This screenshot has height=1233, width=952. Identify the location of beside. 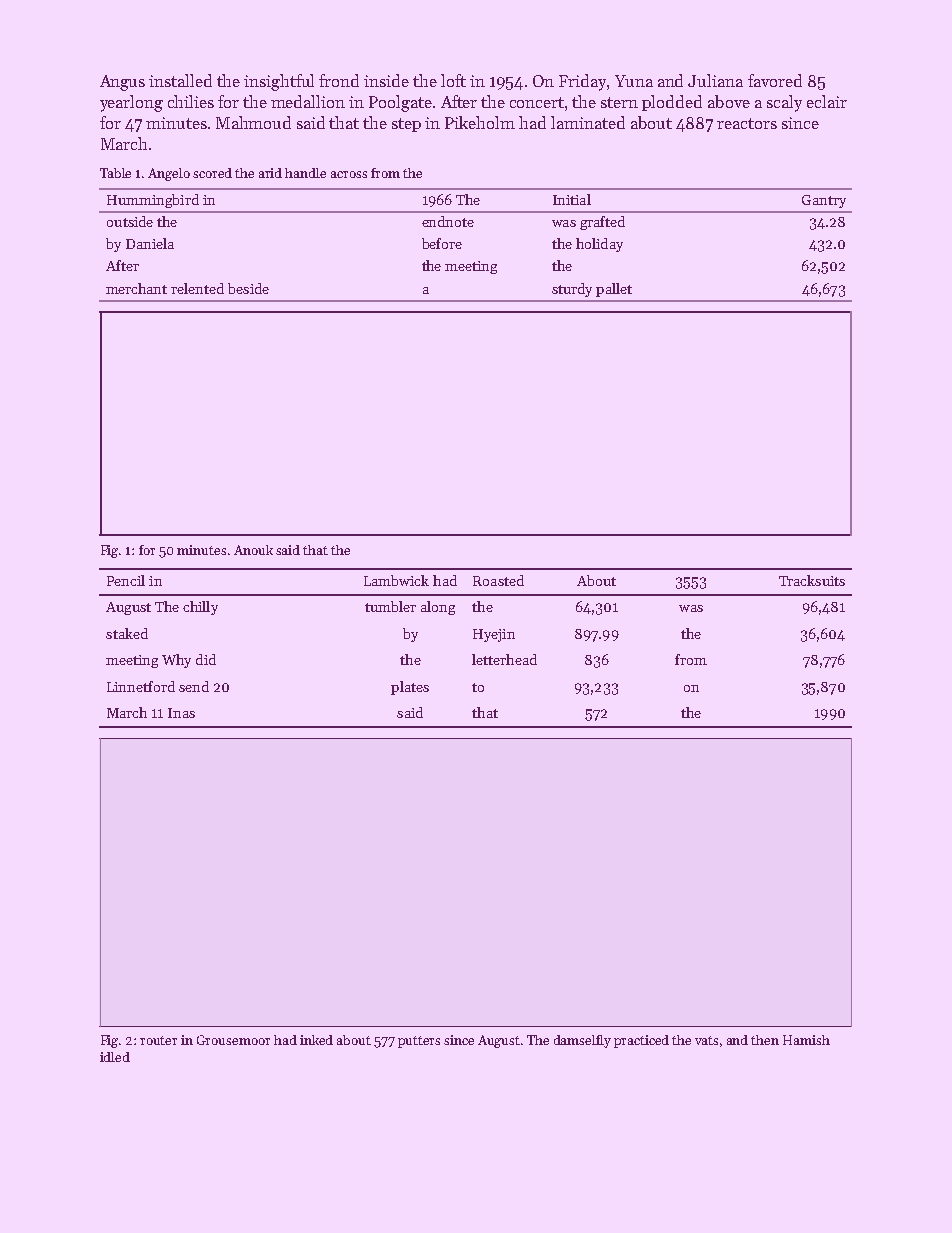
(248, 288).
